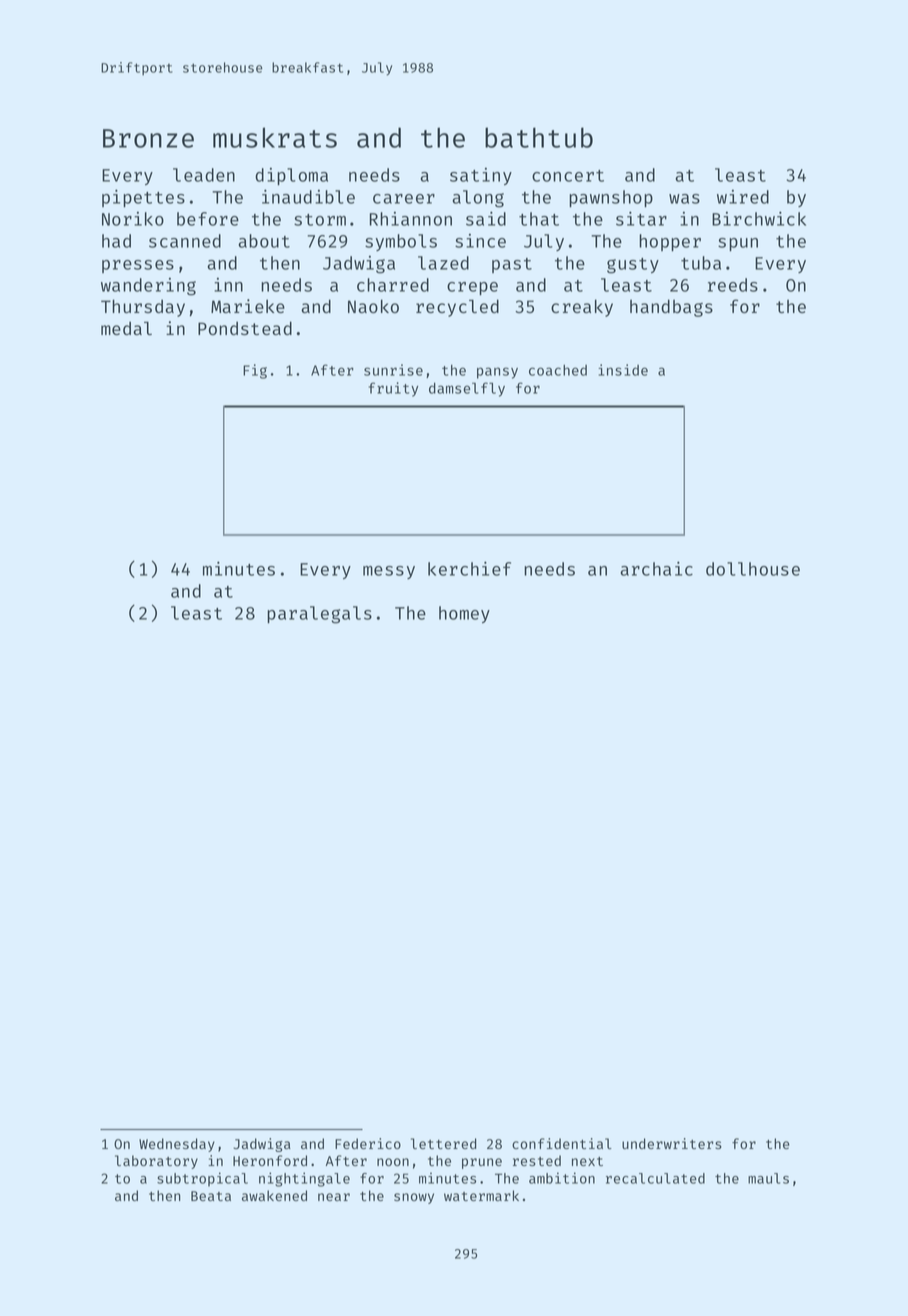 The width and height of the screenshot is (908, 1316). What do you see at coordinates (275, 137) in the screenshot?
I see `muskrats` at bounding box center [275, 137].
